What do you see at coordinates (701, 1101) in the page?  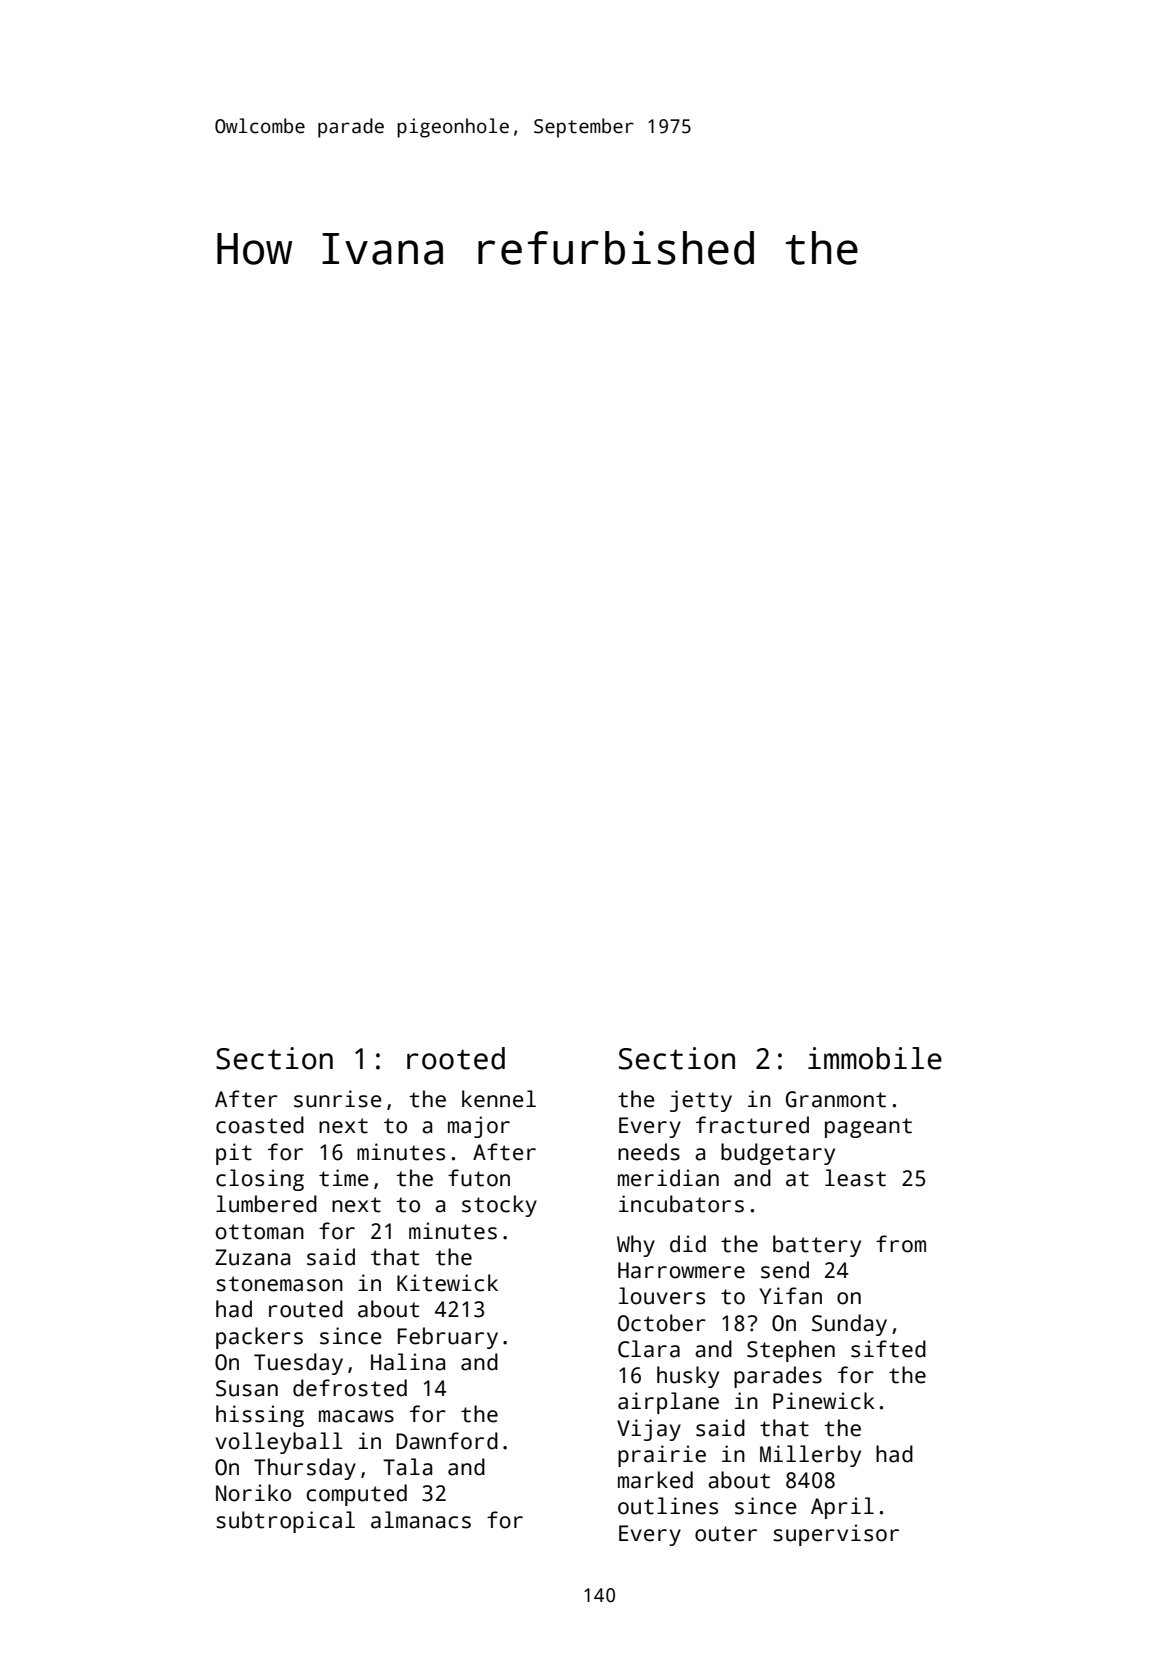 I see `jetty` at bounding box center [701, 1101].
